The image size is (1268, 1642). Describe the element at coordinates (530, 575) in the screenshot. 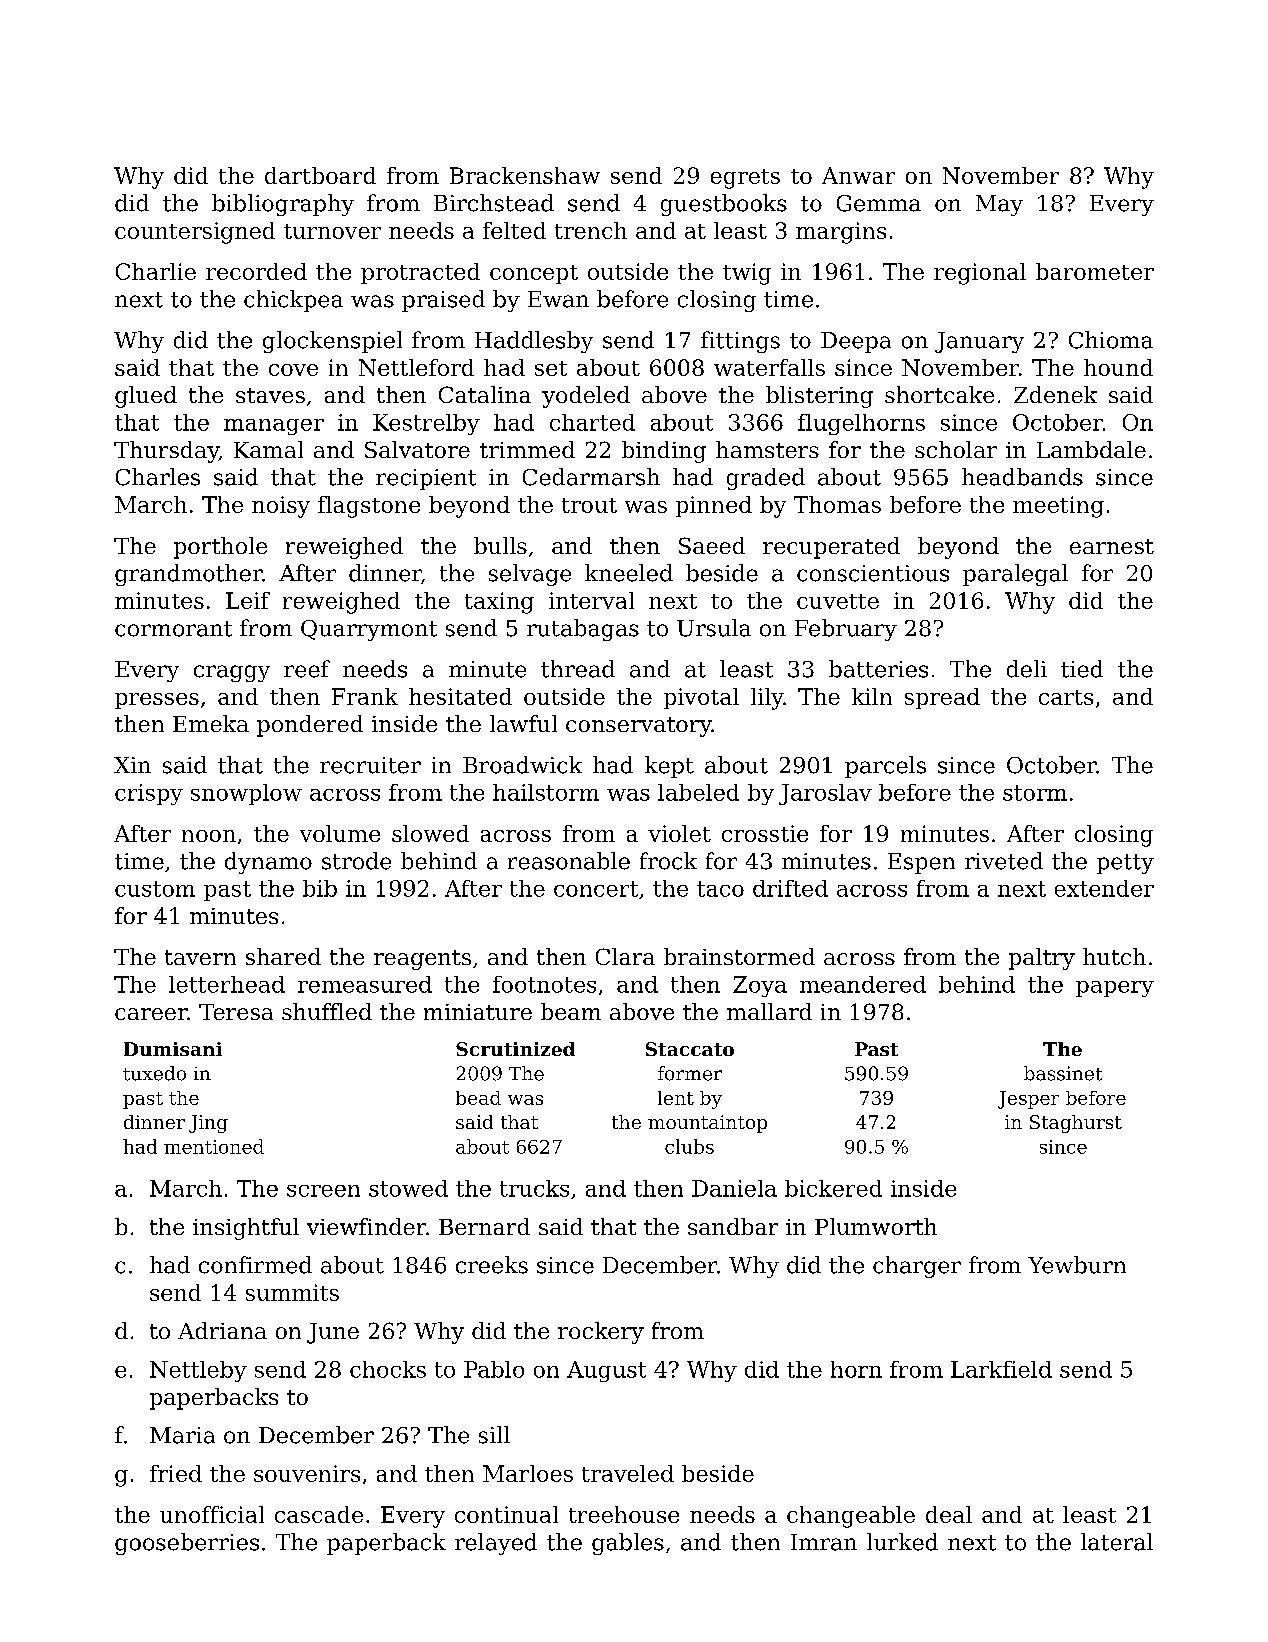

I see `selvage` at that location.
